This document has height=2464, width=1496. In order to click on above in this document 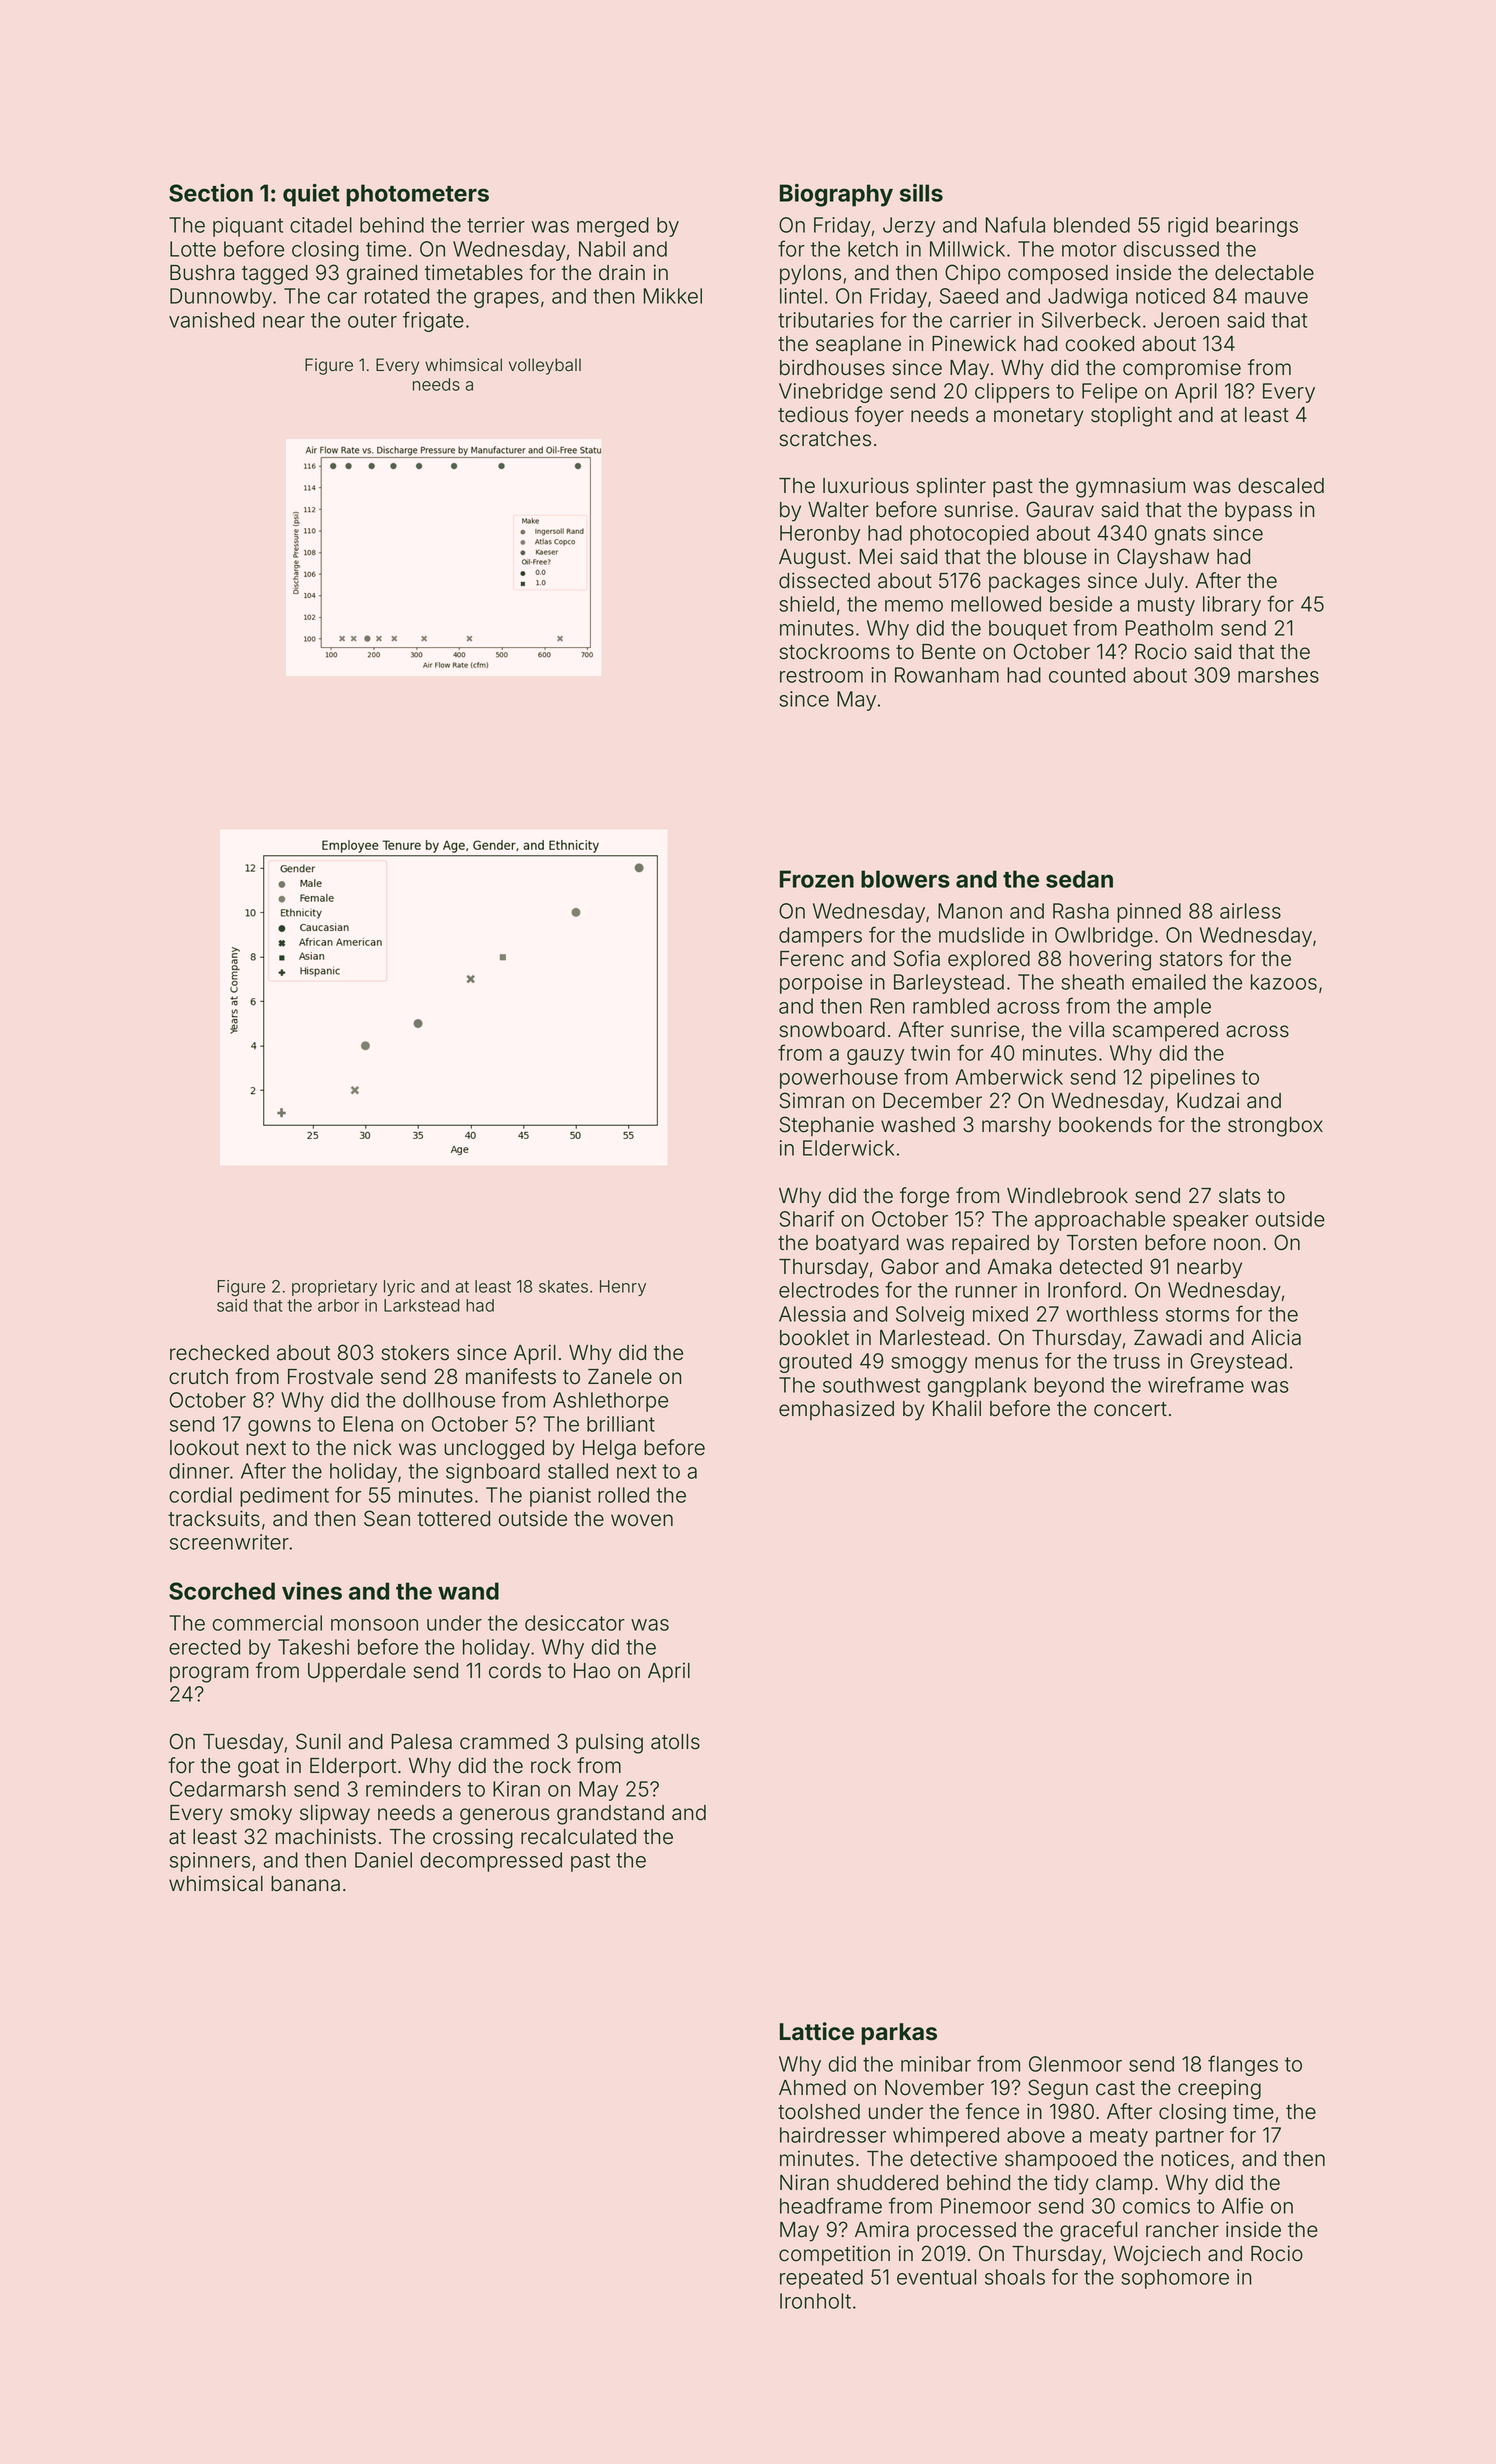, I will do `click(1036, 2135)`.
